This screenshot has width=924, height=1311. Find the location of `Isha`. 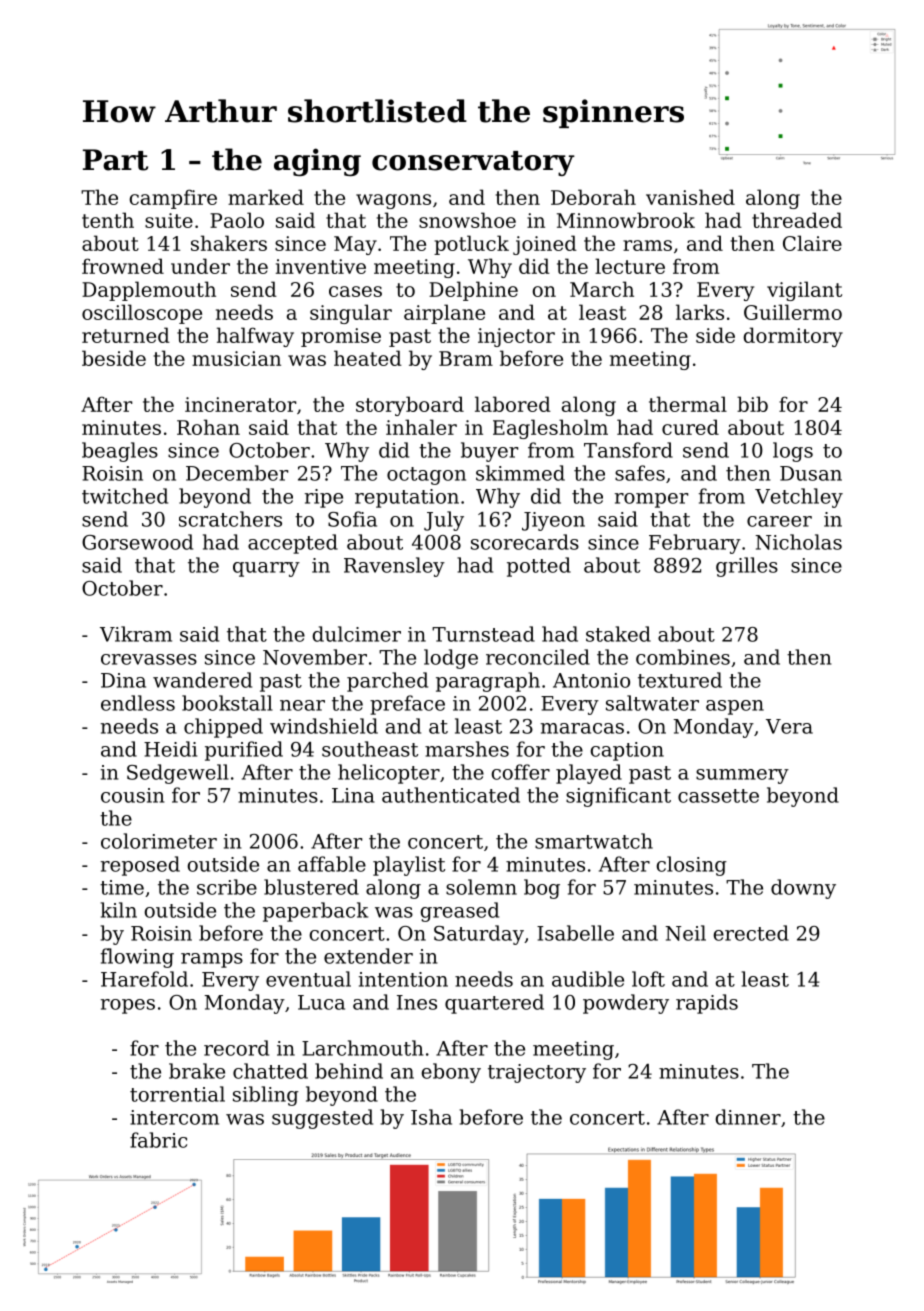

Isha is located at coordinates (431, 1117).
